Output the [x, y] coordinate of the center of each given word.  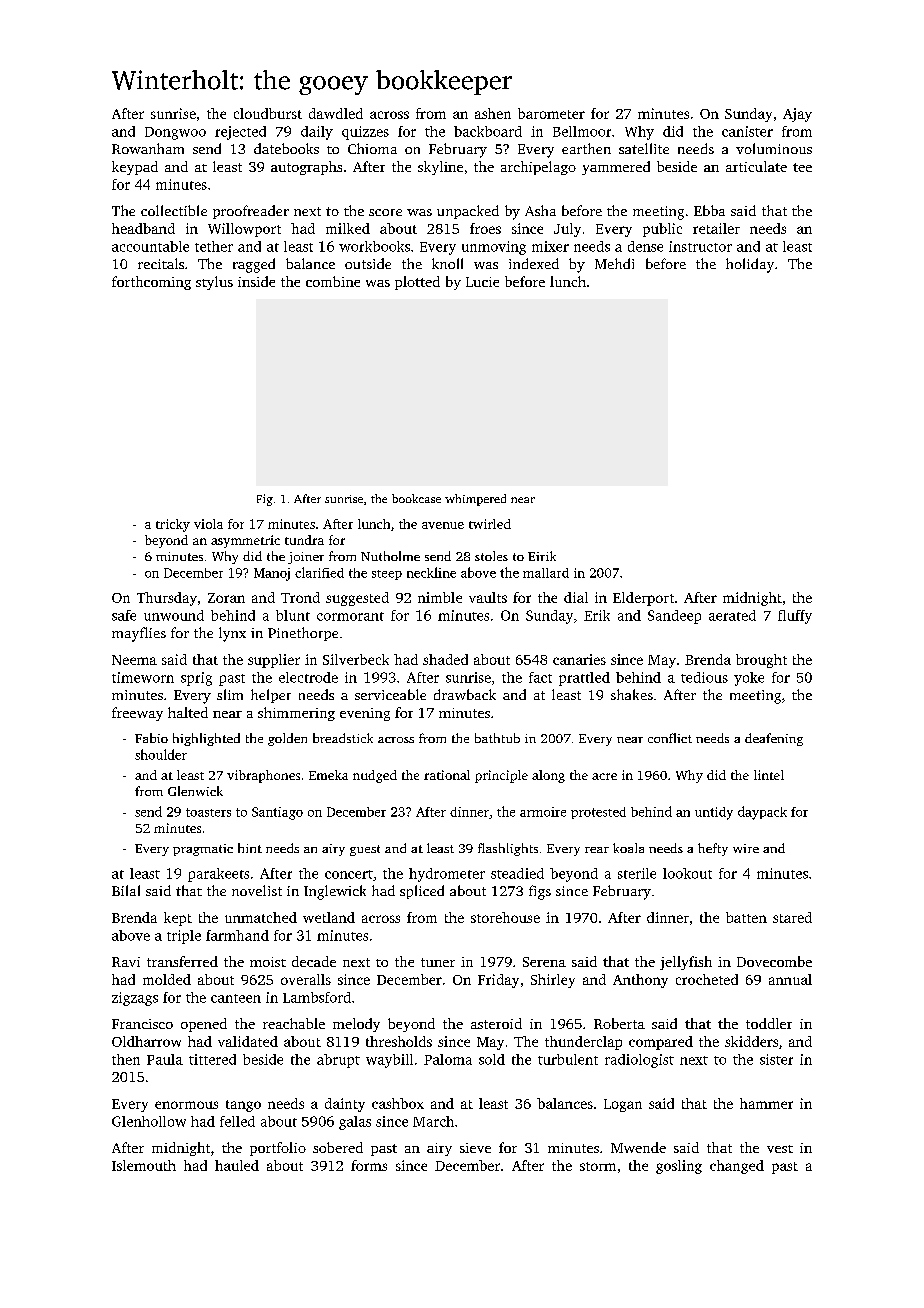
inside [256, 281]
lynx [232, 634]
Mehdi [614, 263]
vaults [488, 597]
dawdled [336, 113]
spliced [422, 892]
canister [747, 131]
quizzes [365, 133]
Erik [597, 615]
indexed [534, 263]
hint [250, 848]
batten [746, 917]
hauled [237, 1165]
